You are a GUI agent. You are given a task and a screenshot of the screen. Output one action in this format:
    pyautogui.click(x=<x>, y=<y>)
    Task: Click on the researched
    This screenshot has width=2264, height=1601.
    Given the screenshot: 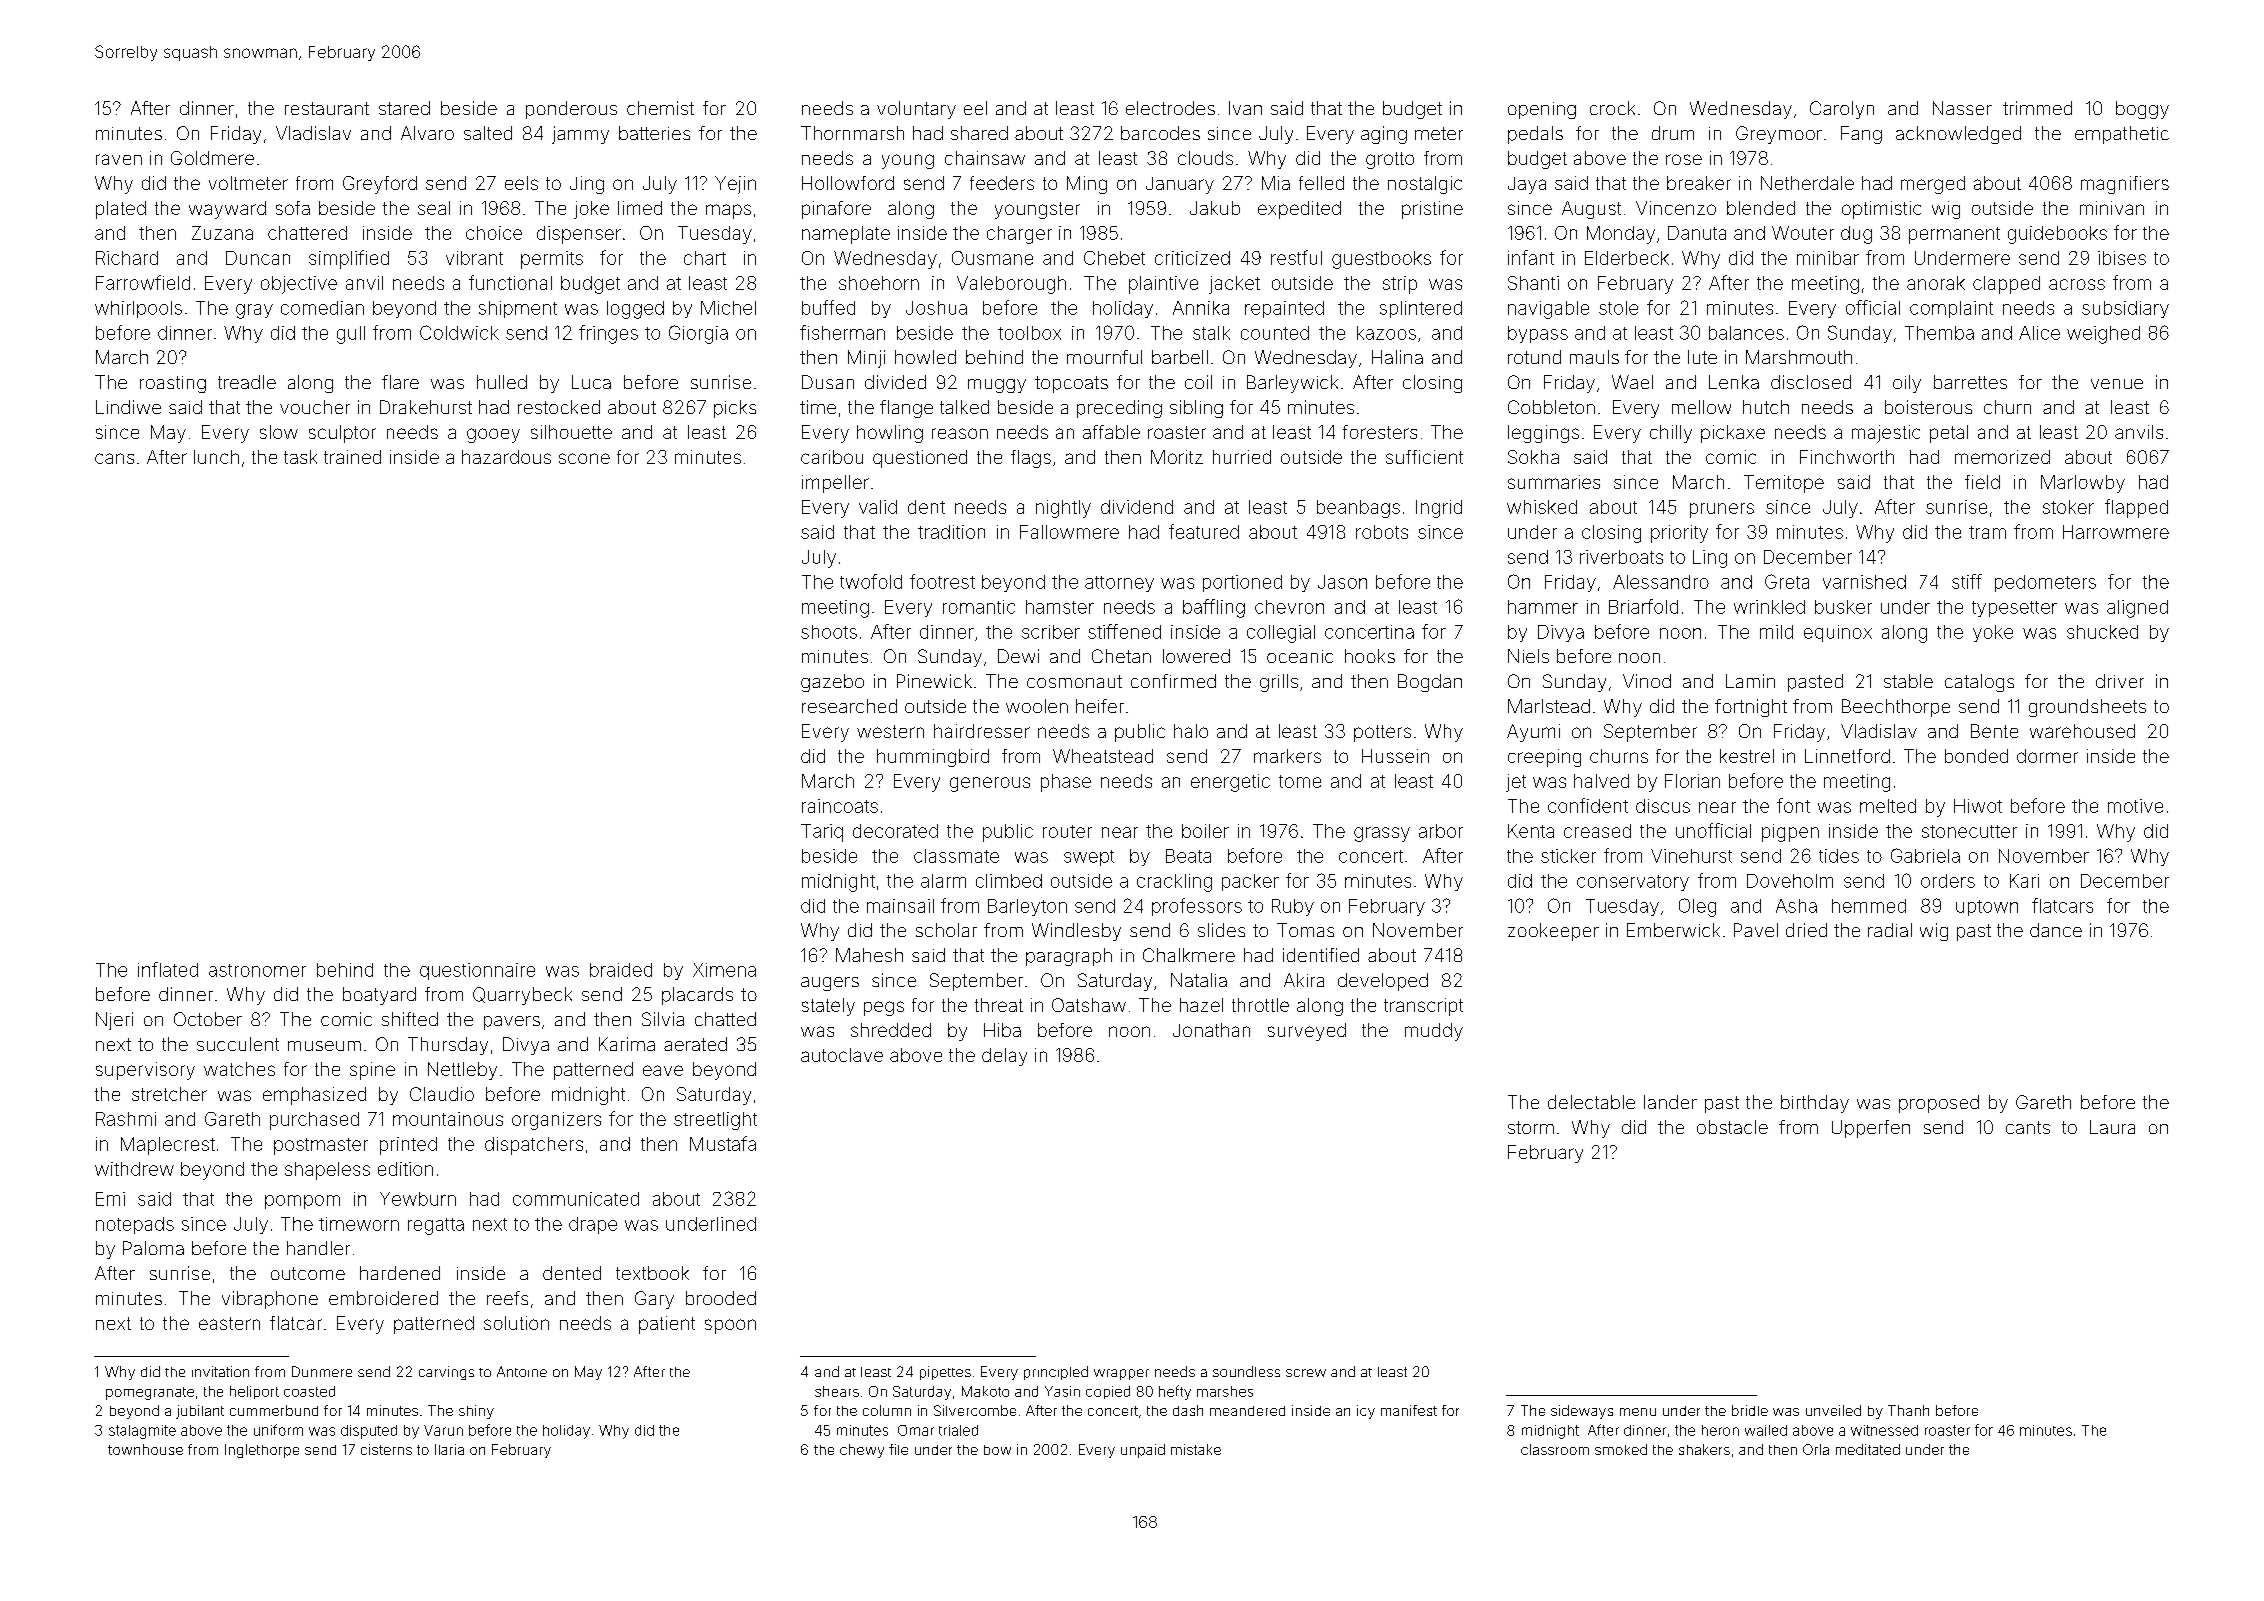 What is the action you would take?
    pyautogui.click(x=849, y=706)
